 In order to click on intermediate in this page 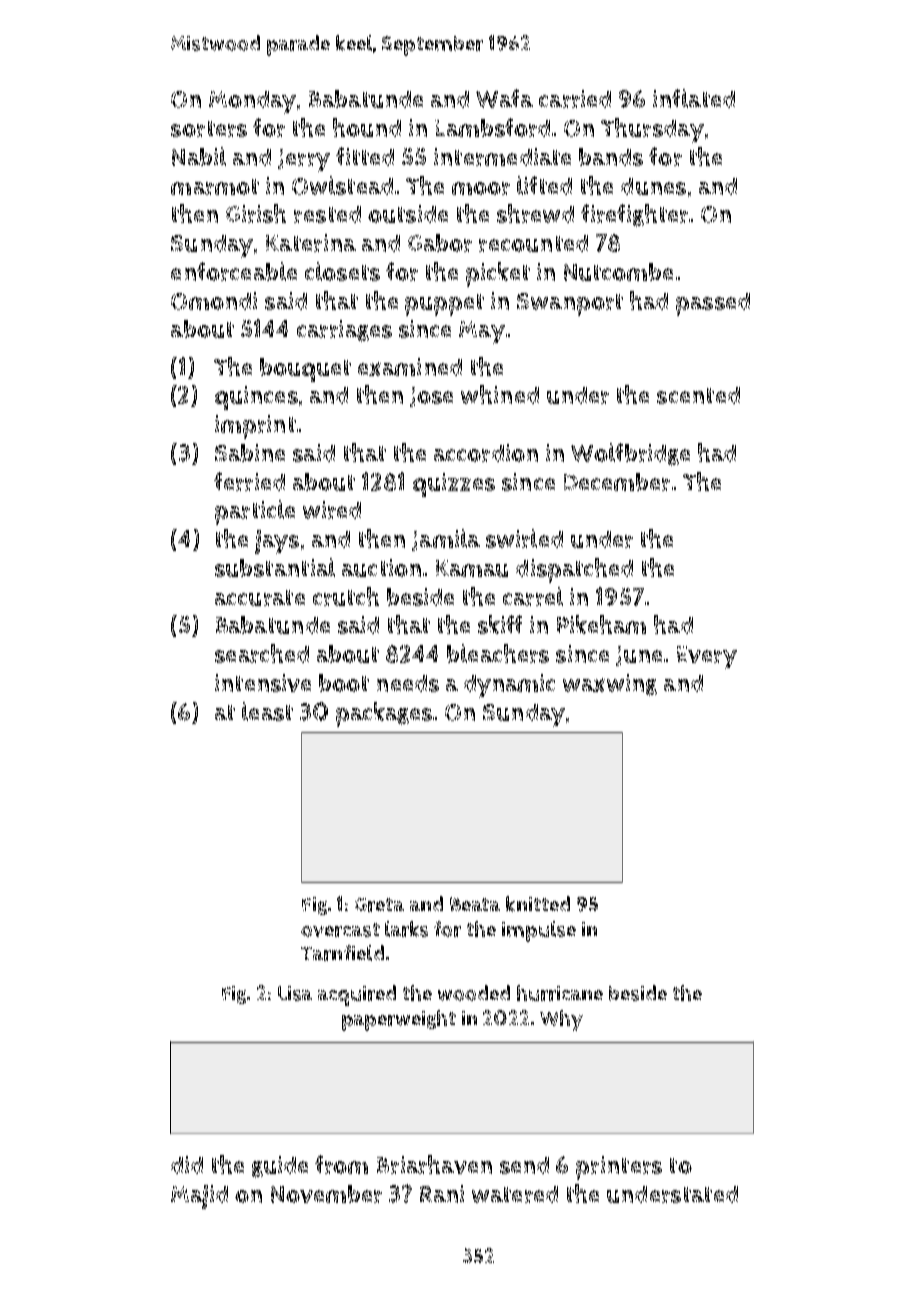, I will do `click(502, 157)`.
